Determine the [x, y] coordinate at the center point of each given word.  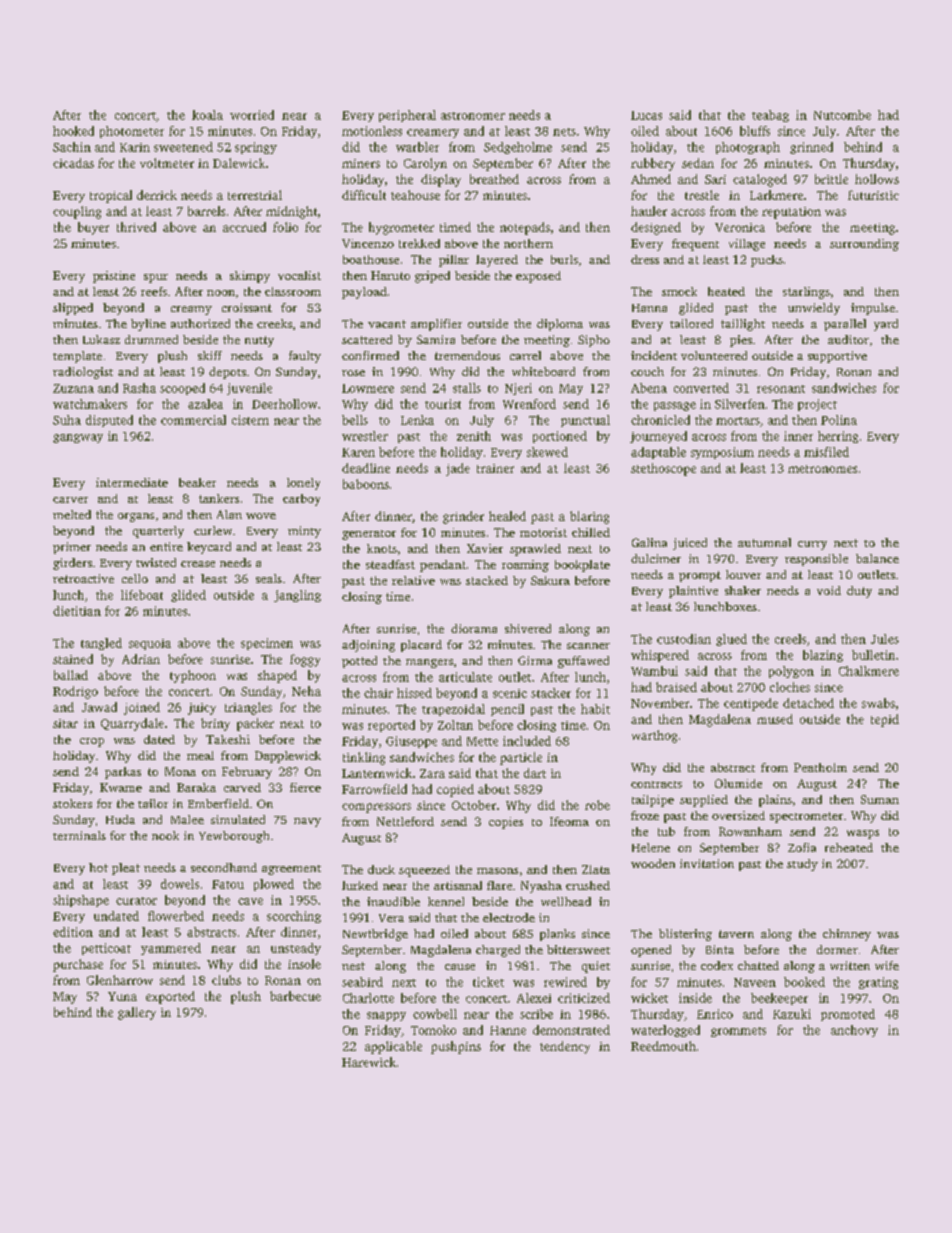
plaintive [693, 592]
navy [307, 822]
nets [564, 132]
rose [353, 373]
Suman [880, 799]
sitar [65, 723]
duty [859, 592]
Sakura [550, 580]
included [527, 741]
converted [701, 388]
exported [170, 997]
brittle [831, 179]
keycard [209, 548]
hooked [73, 131]
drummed [151, 339]
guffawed [583, 662]
